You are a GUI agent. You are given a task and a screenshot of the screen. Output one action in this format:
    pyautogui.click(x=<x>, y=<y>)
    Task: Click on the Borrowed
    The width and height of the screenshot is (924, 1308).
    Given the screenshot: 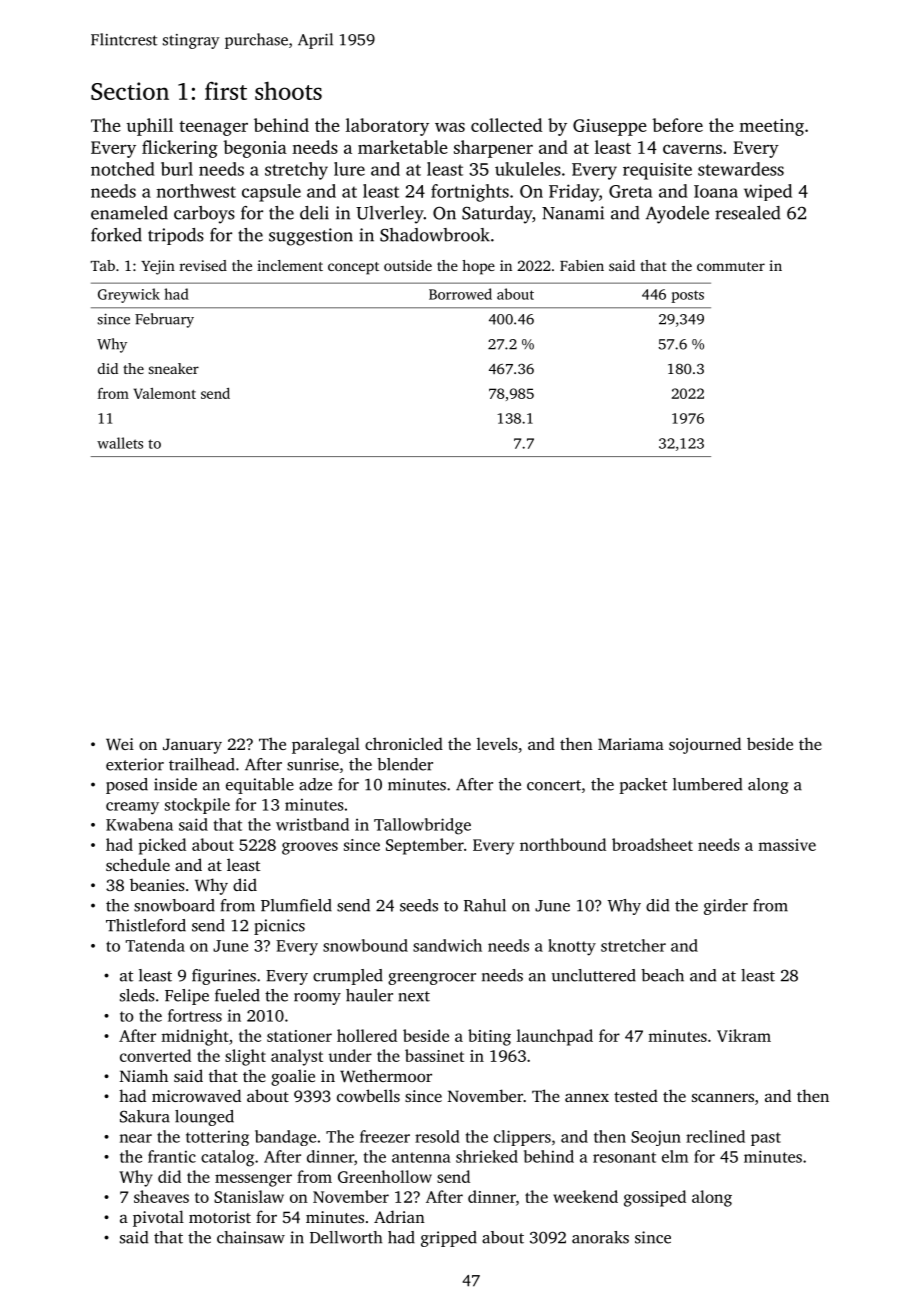 What is the action you would take?
    pyautogui.click(x=460, y=294)
